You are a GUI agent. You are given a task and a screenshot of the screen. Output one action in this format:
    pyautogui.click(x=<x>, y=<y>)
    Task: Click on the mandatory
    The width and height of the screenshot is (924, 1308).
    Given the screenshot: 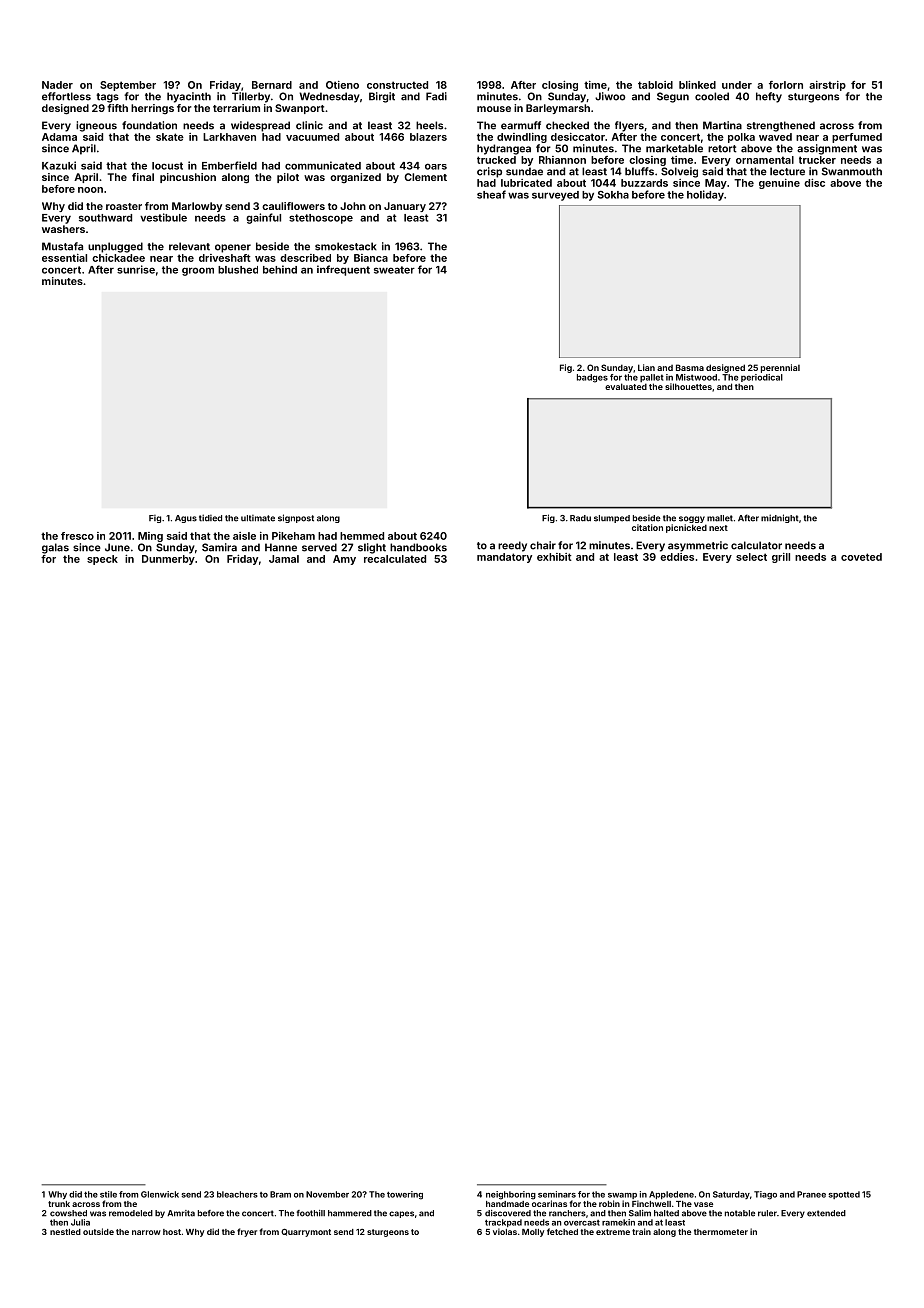 What is the action you would take?
    pyautogui.click(x=504, y=558)
